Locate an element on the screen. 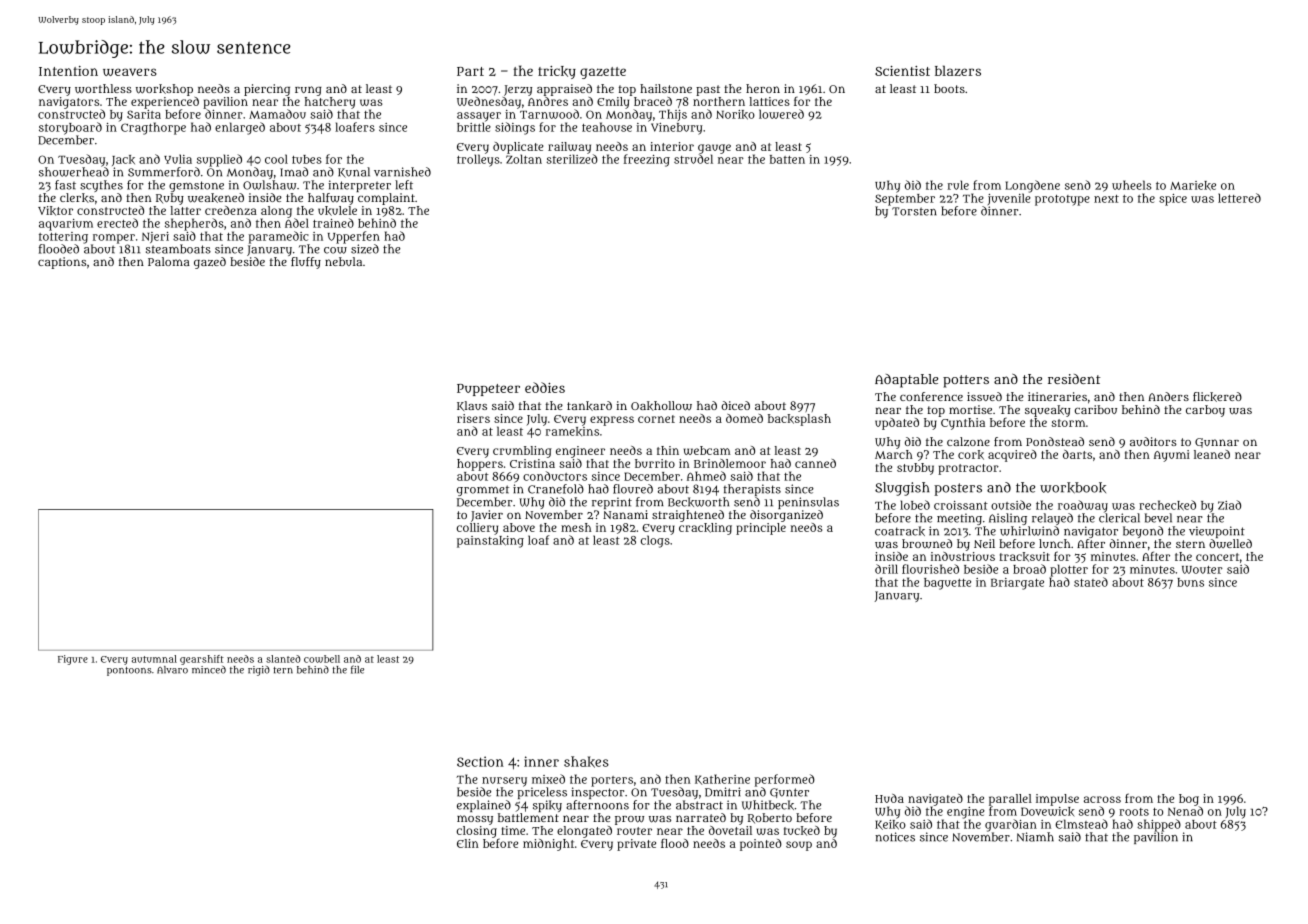 The width and height of the screenshot is (1308, 924). bog is located at coordinates (1189, 800).
